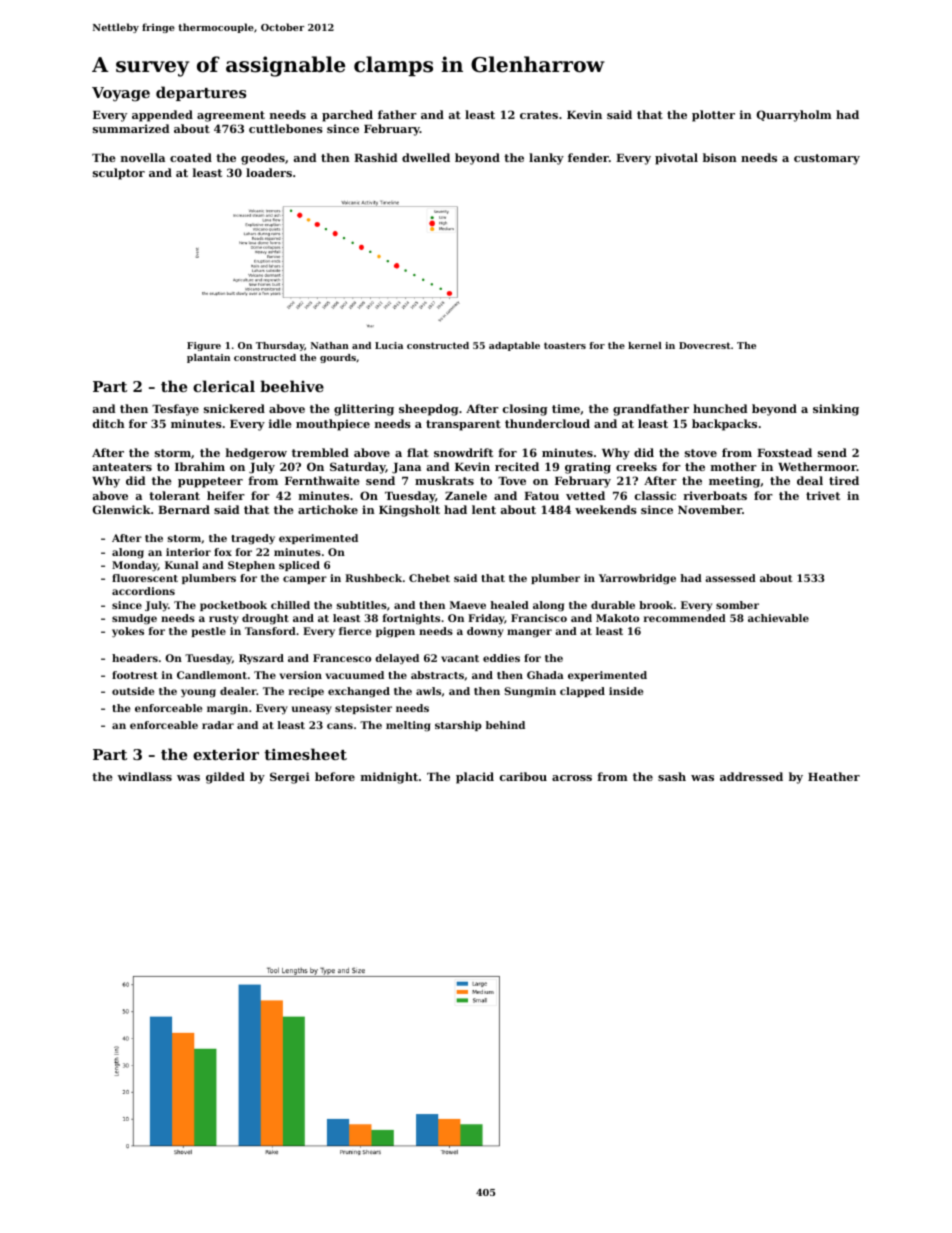  What do you see at coordinates (208, 358) in the screenshot?
I see `plantain` at bounding box center [208, 358].
